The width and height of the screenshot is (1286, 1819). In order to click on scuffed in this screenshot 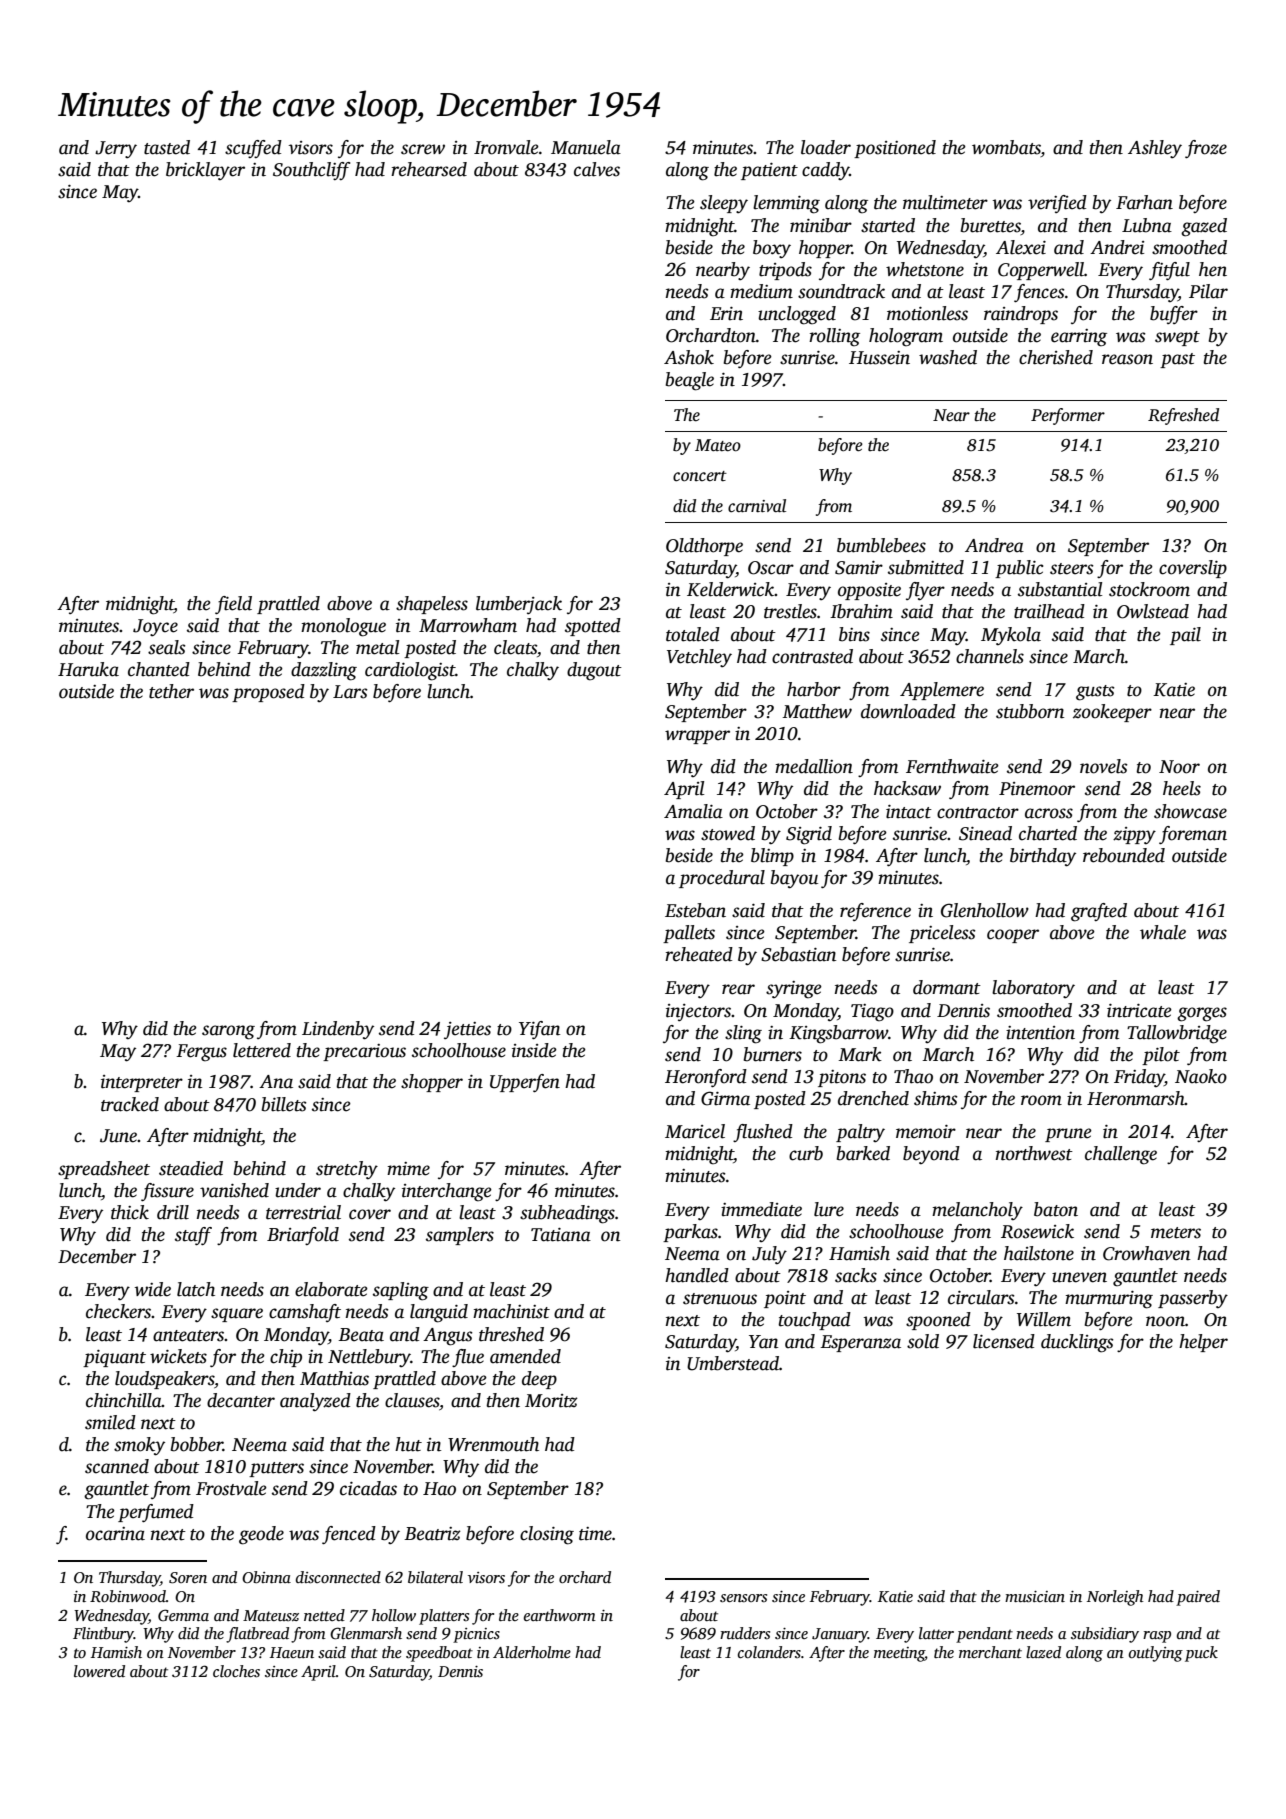, I will do `click(253, 149)`.
